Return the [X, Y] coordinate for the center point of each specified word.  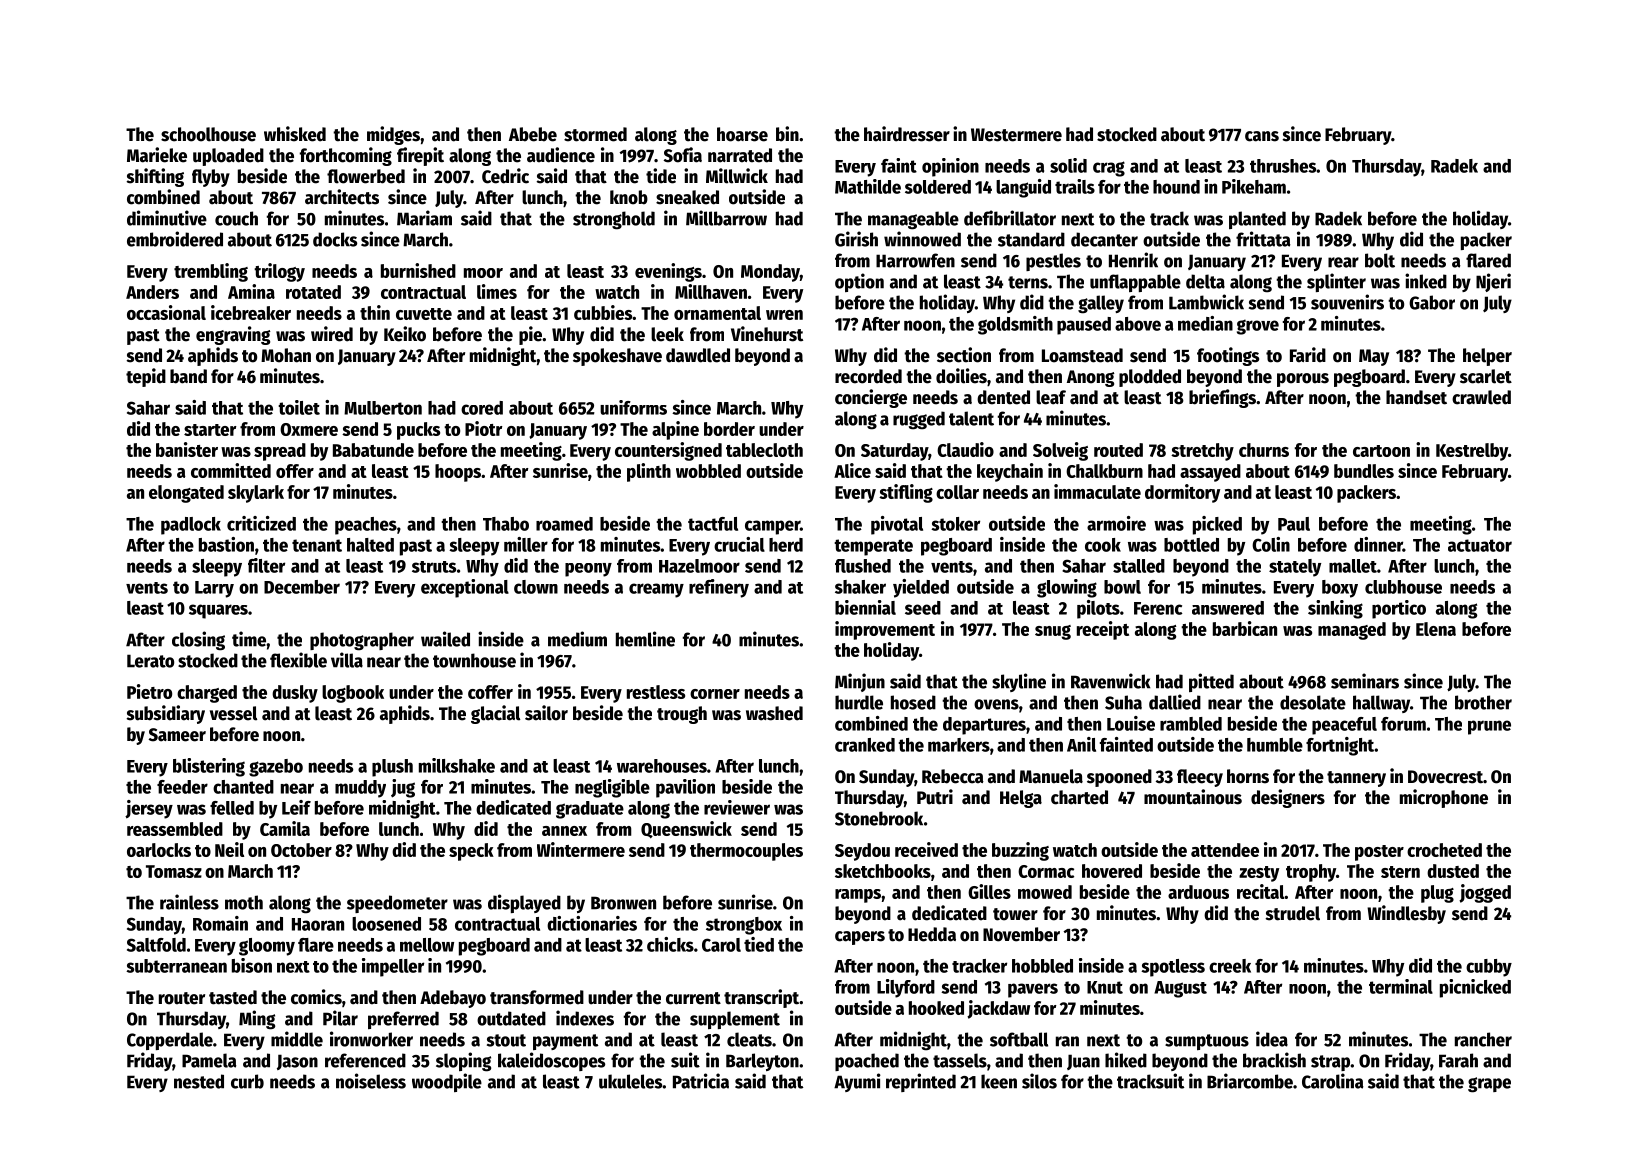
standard [1031, 239]
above [1138, 324]
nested [199, 1081]
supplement [735, 1020]
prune [1489, 727]
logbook [353, 694]
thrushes [1283, 166]
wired [332, 334]
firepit [420, 156]
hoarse [742, 134]
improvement [885, 630]
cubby [1489, 968]
